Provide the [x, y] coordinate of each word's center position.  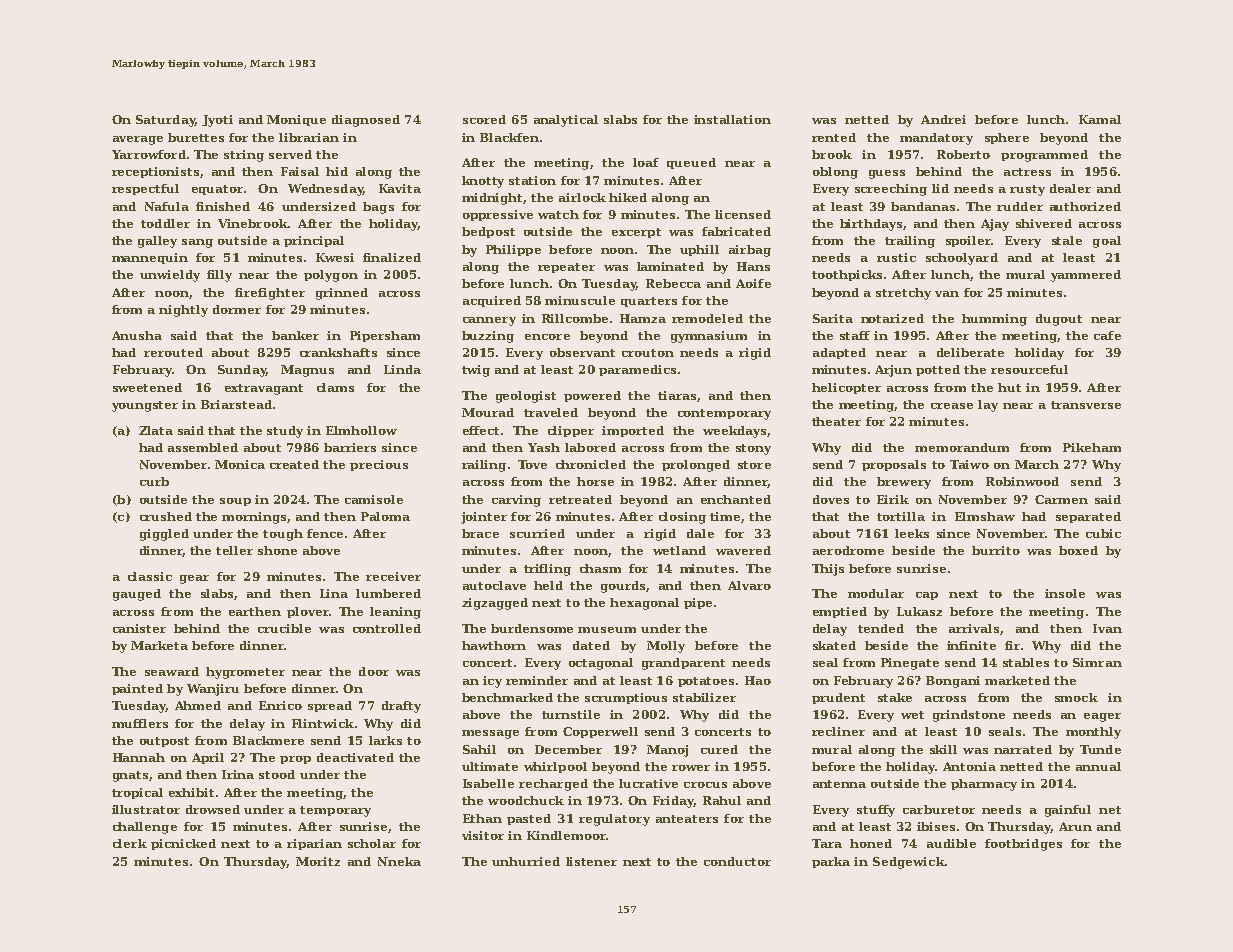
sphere [1007, 138]
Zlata [156, 430]
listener [591, 861]
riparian [314, 844]
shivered [1044, 223]
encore [547, 337]
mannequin [150, 258]
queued [691, 163]
